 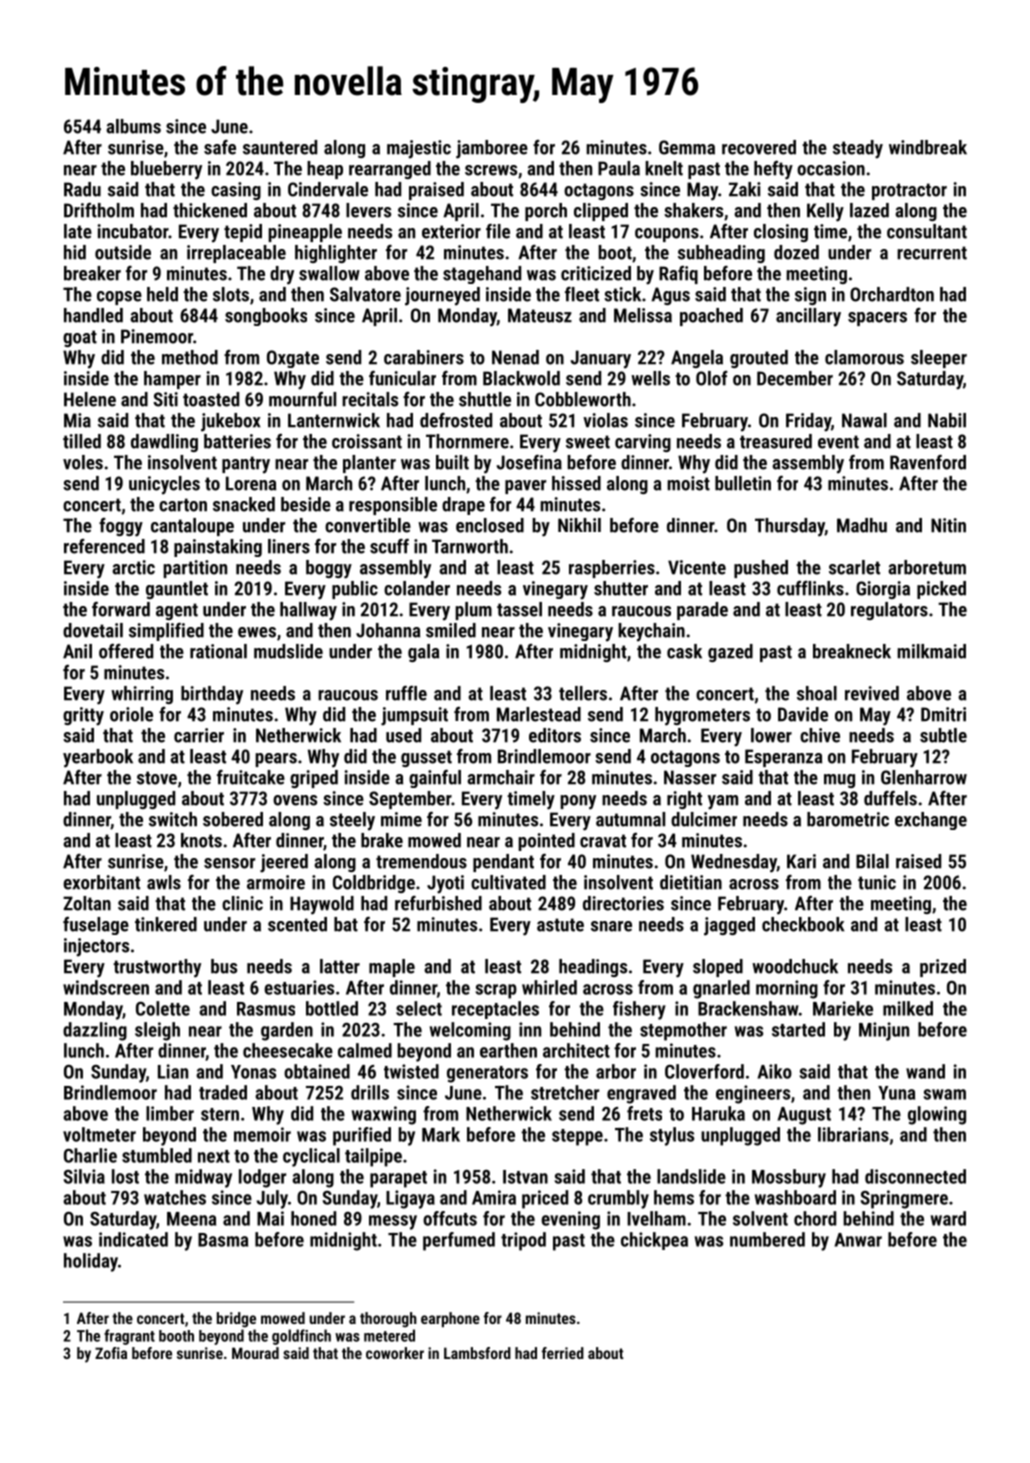 I want to click on Wednesday, so click(x=734, y=863).
